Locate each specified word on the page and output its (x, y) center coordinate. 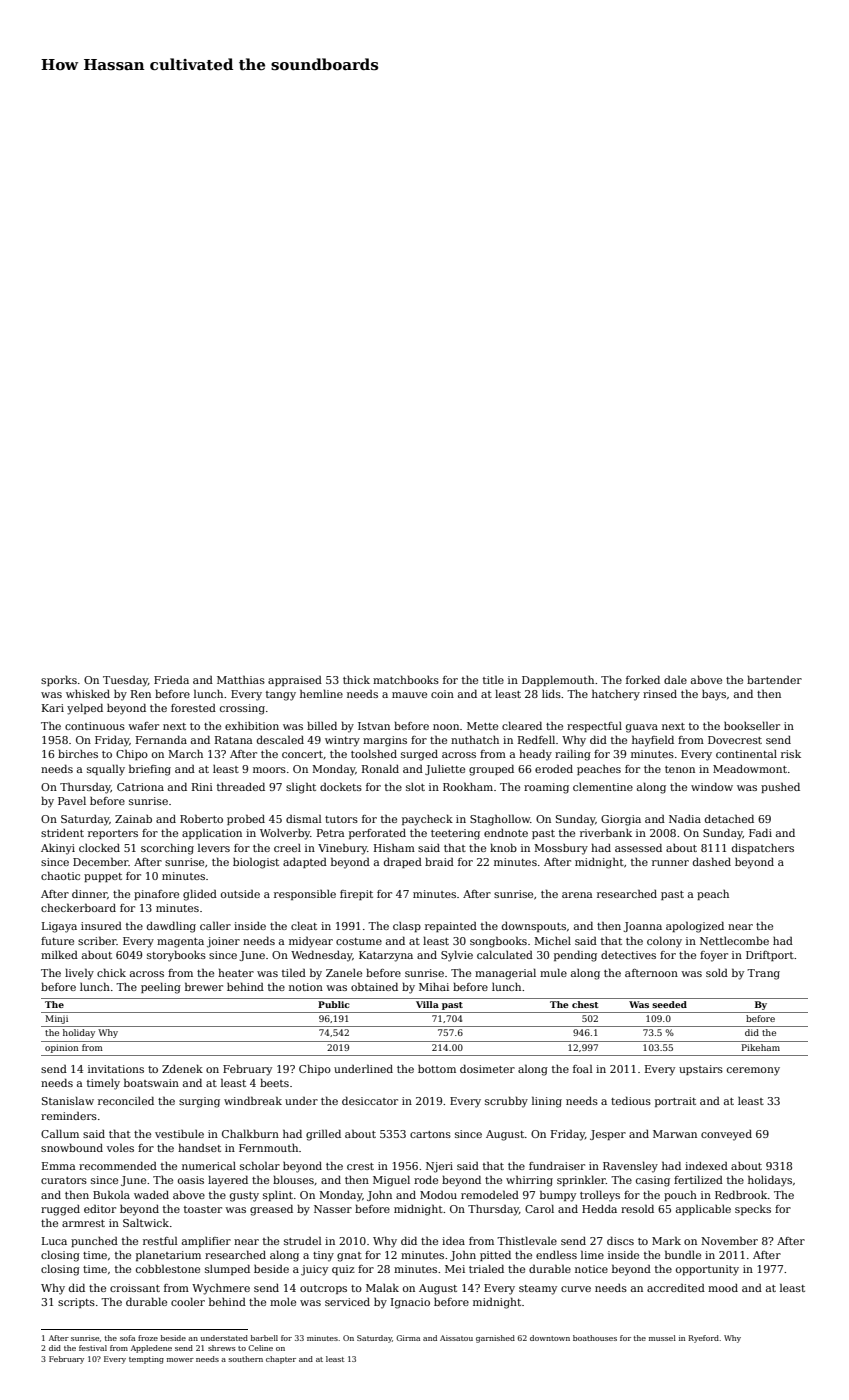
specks (753, 1209)
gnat (349, 1257)
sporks (59, 680)
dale (675, 679)
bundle (683, 1254)
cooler (188, 1301)
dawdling (171, 927)
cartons (430, 1134)
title (493, 679)
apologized (695, 927)
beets (274, 1082)
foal (583, 1068)
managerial (505, 974)
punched (94, 1241)
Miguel (391, 1181)
